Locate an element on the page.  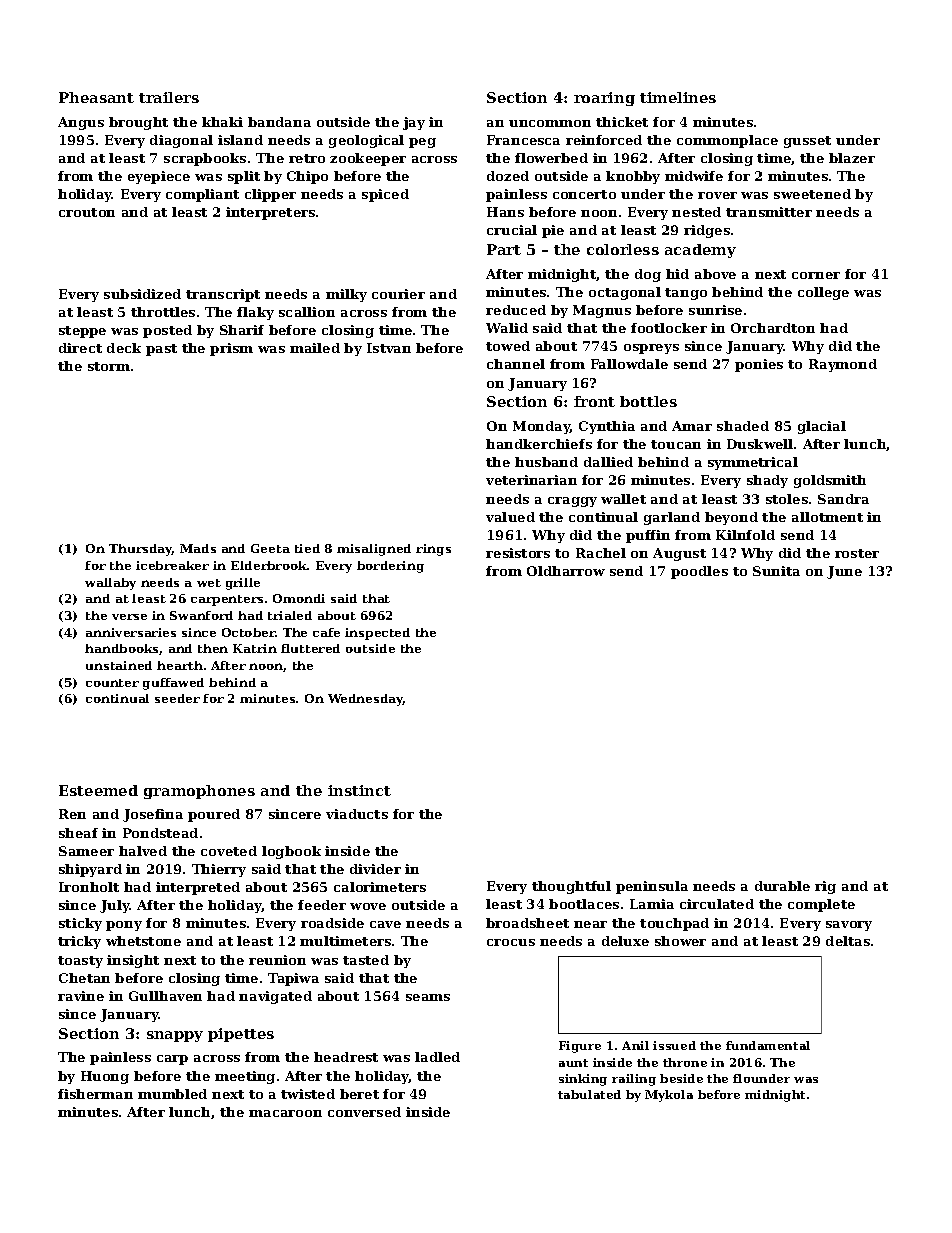
roaring is located at coordinates (604, 99).
